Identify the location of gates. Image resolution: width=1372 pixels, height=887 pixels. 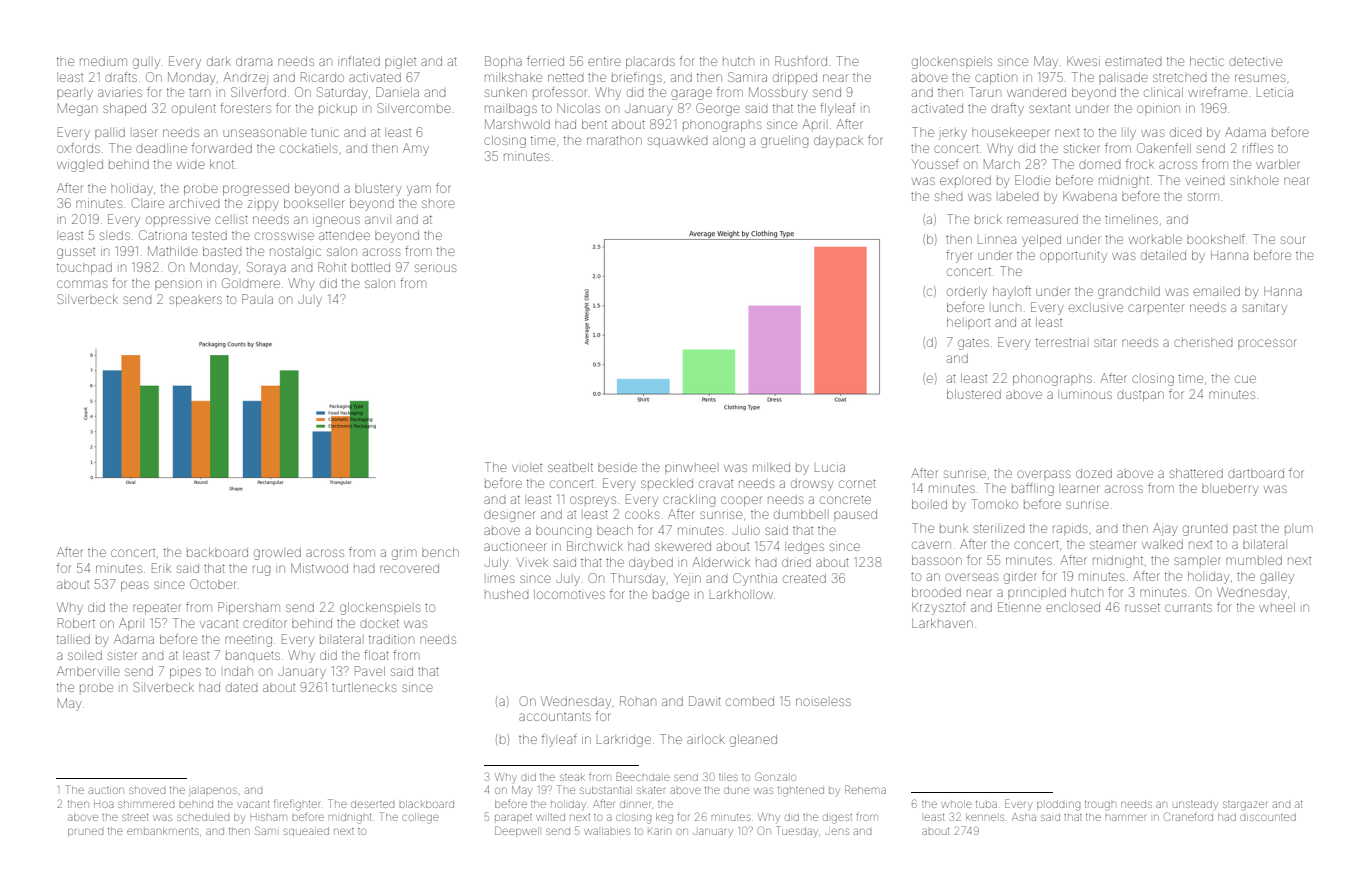
(973, 344).
